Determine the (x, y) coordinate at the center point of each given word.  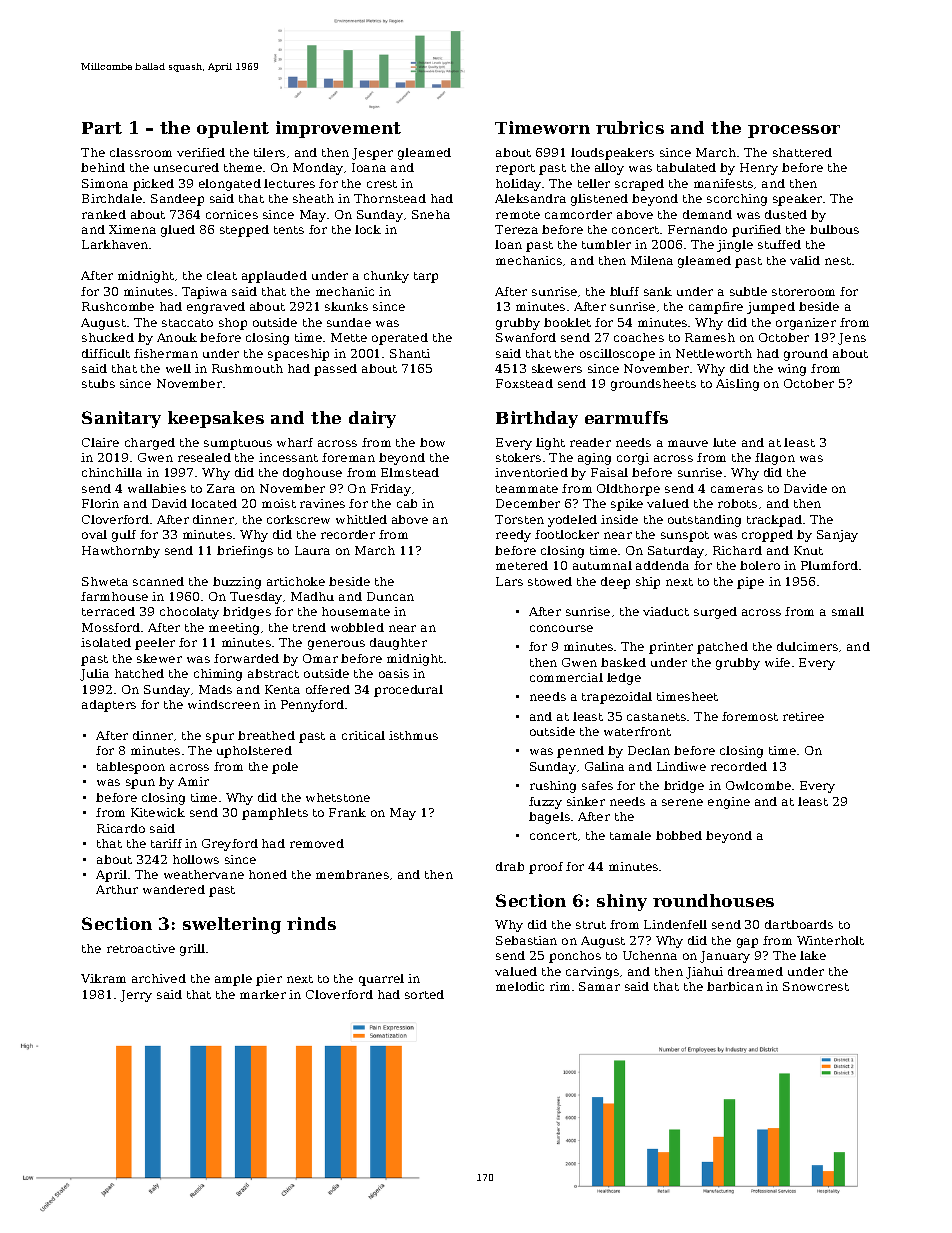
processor (794, 131)
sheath (313, 198)
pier (269, 980)
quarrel (381, 980)
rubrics (630, 127)
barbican (735, 986)
